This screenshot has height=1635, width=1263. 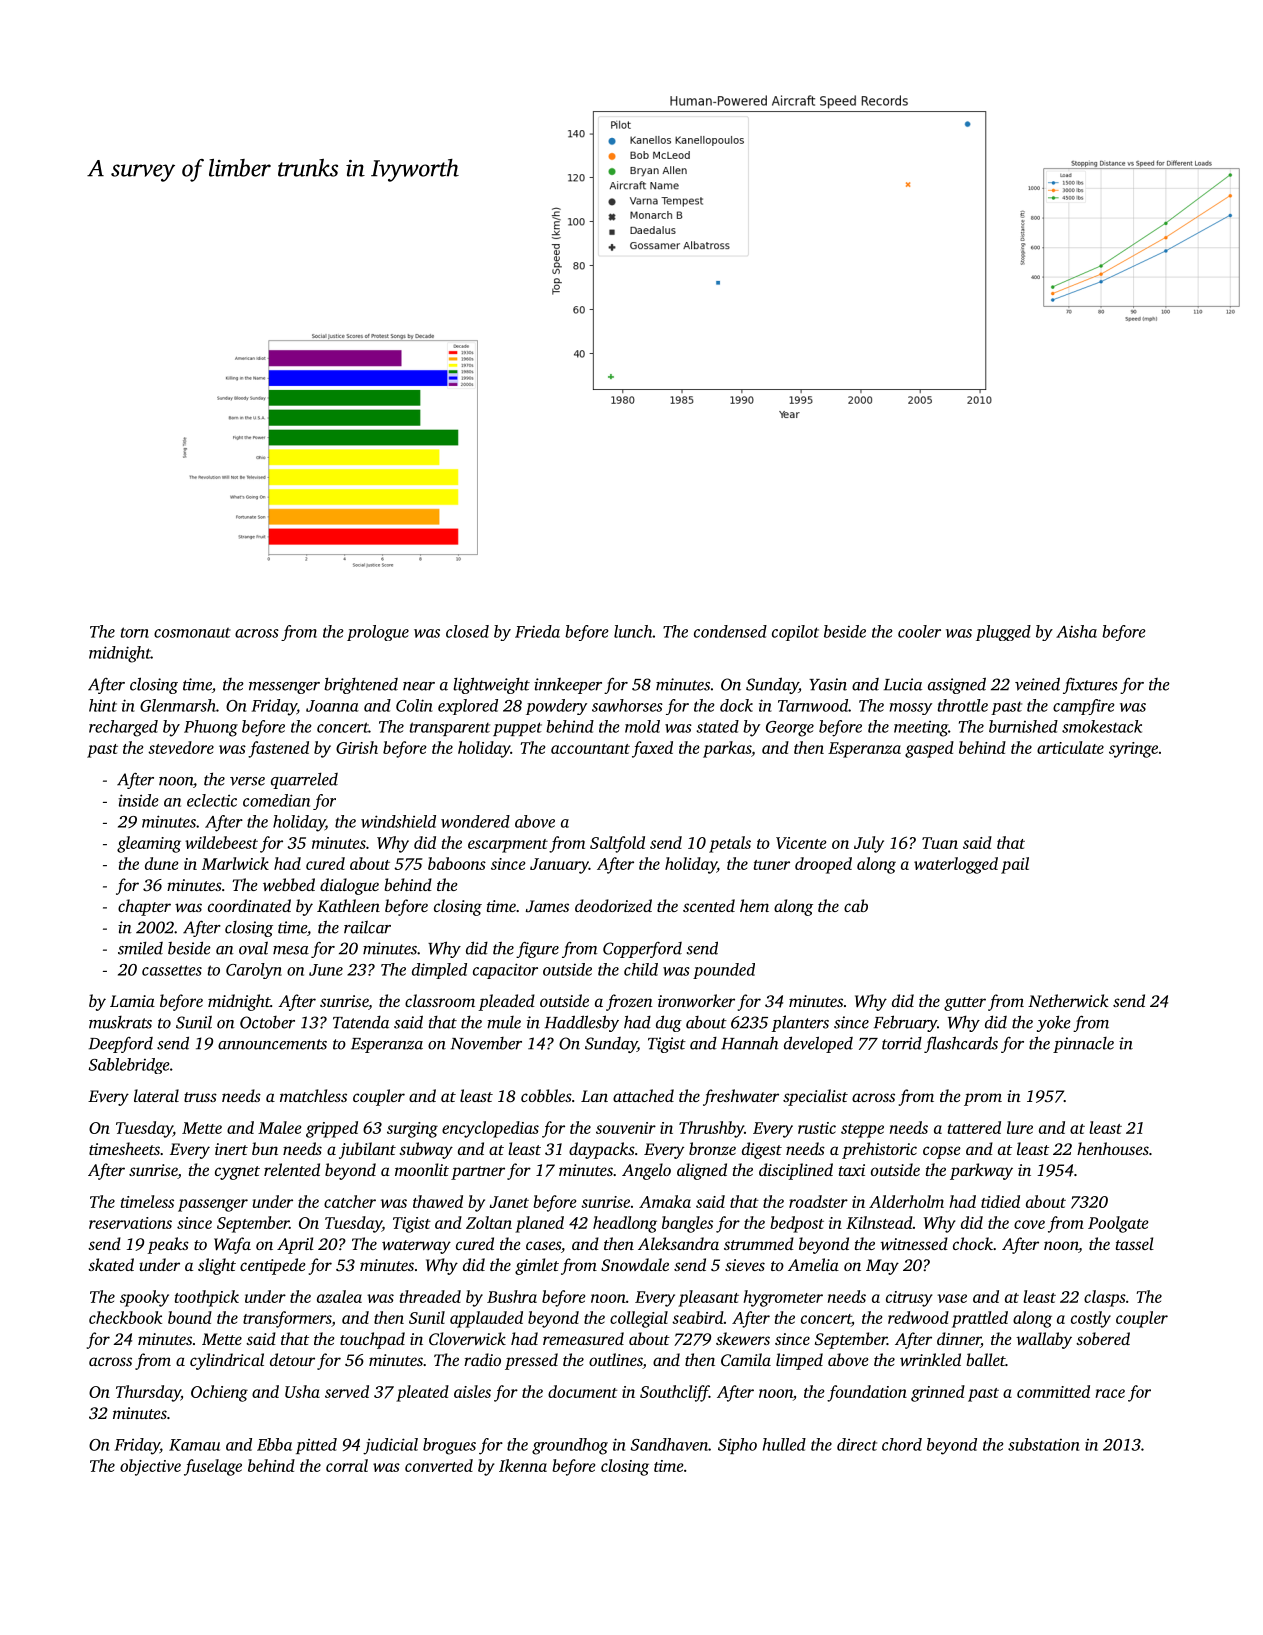 What do you see at coordinates (347, 1465) in the screenshot?
I see `corral` at bounding box center [347, 1465].
